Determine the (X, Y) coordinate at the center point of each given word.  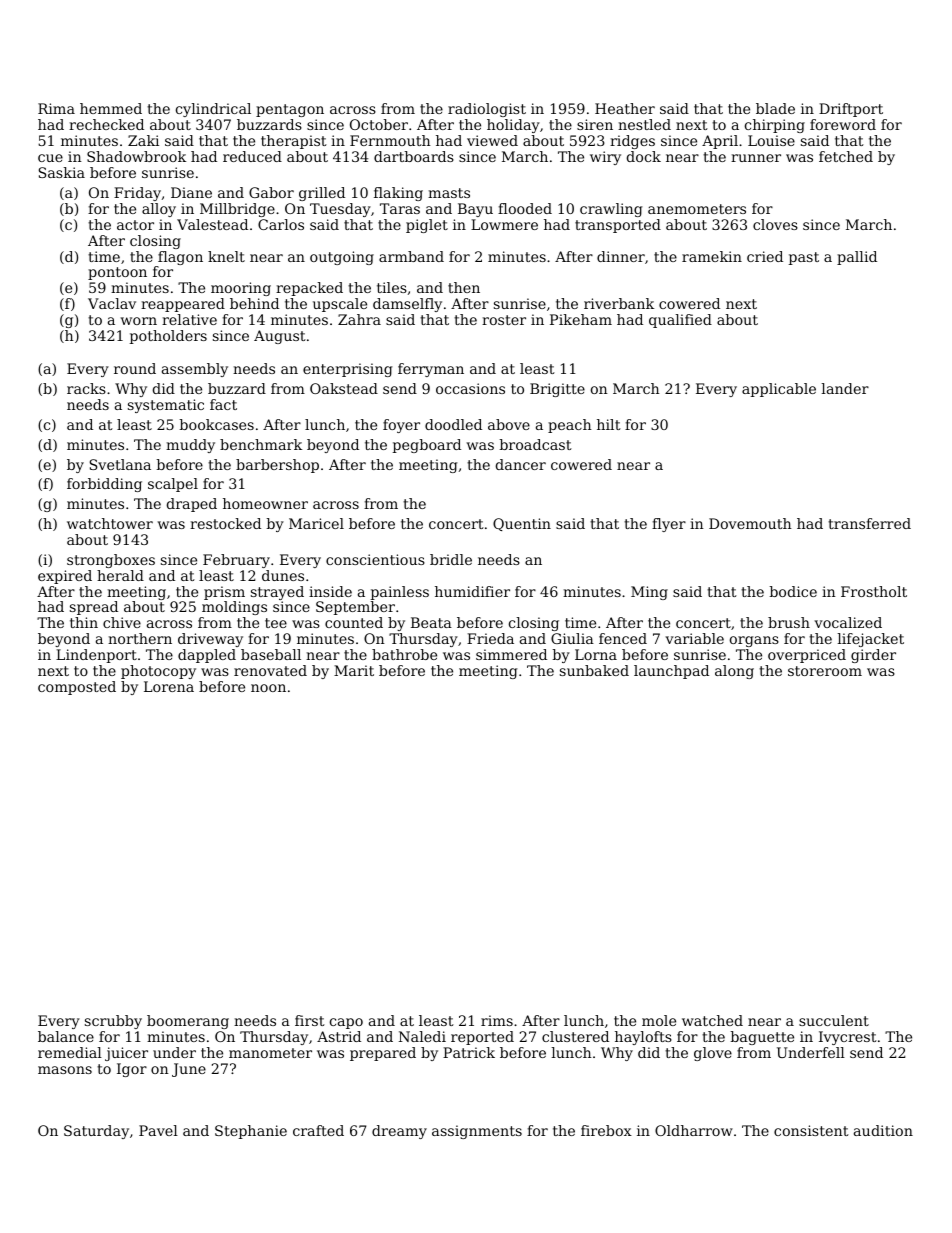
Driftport (851, 110)
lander (845, 388)
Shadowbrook (136, 156)
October (379, 124)
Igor (132, 1070)
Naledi (422, 1036)
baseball (271, 654)
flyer (669, 525)
